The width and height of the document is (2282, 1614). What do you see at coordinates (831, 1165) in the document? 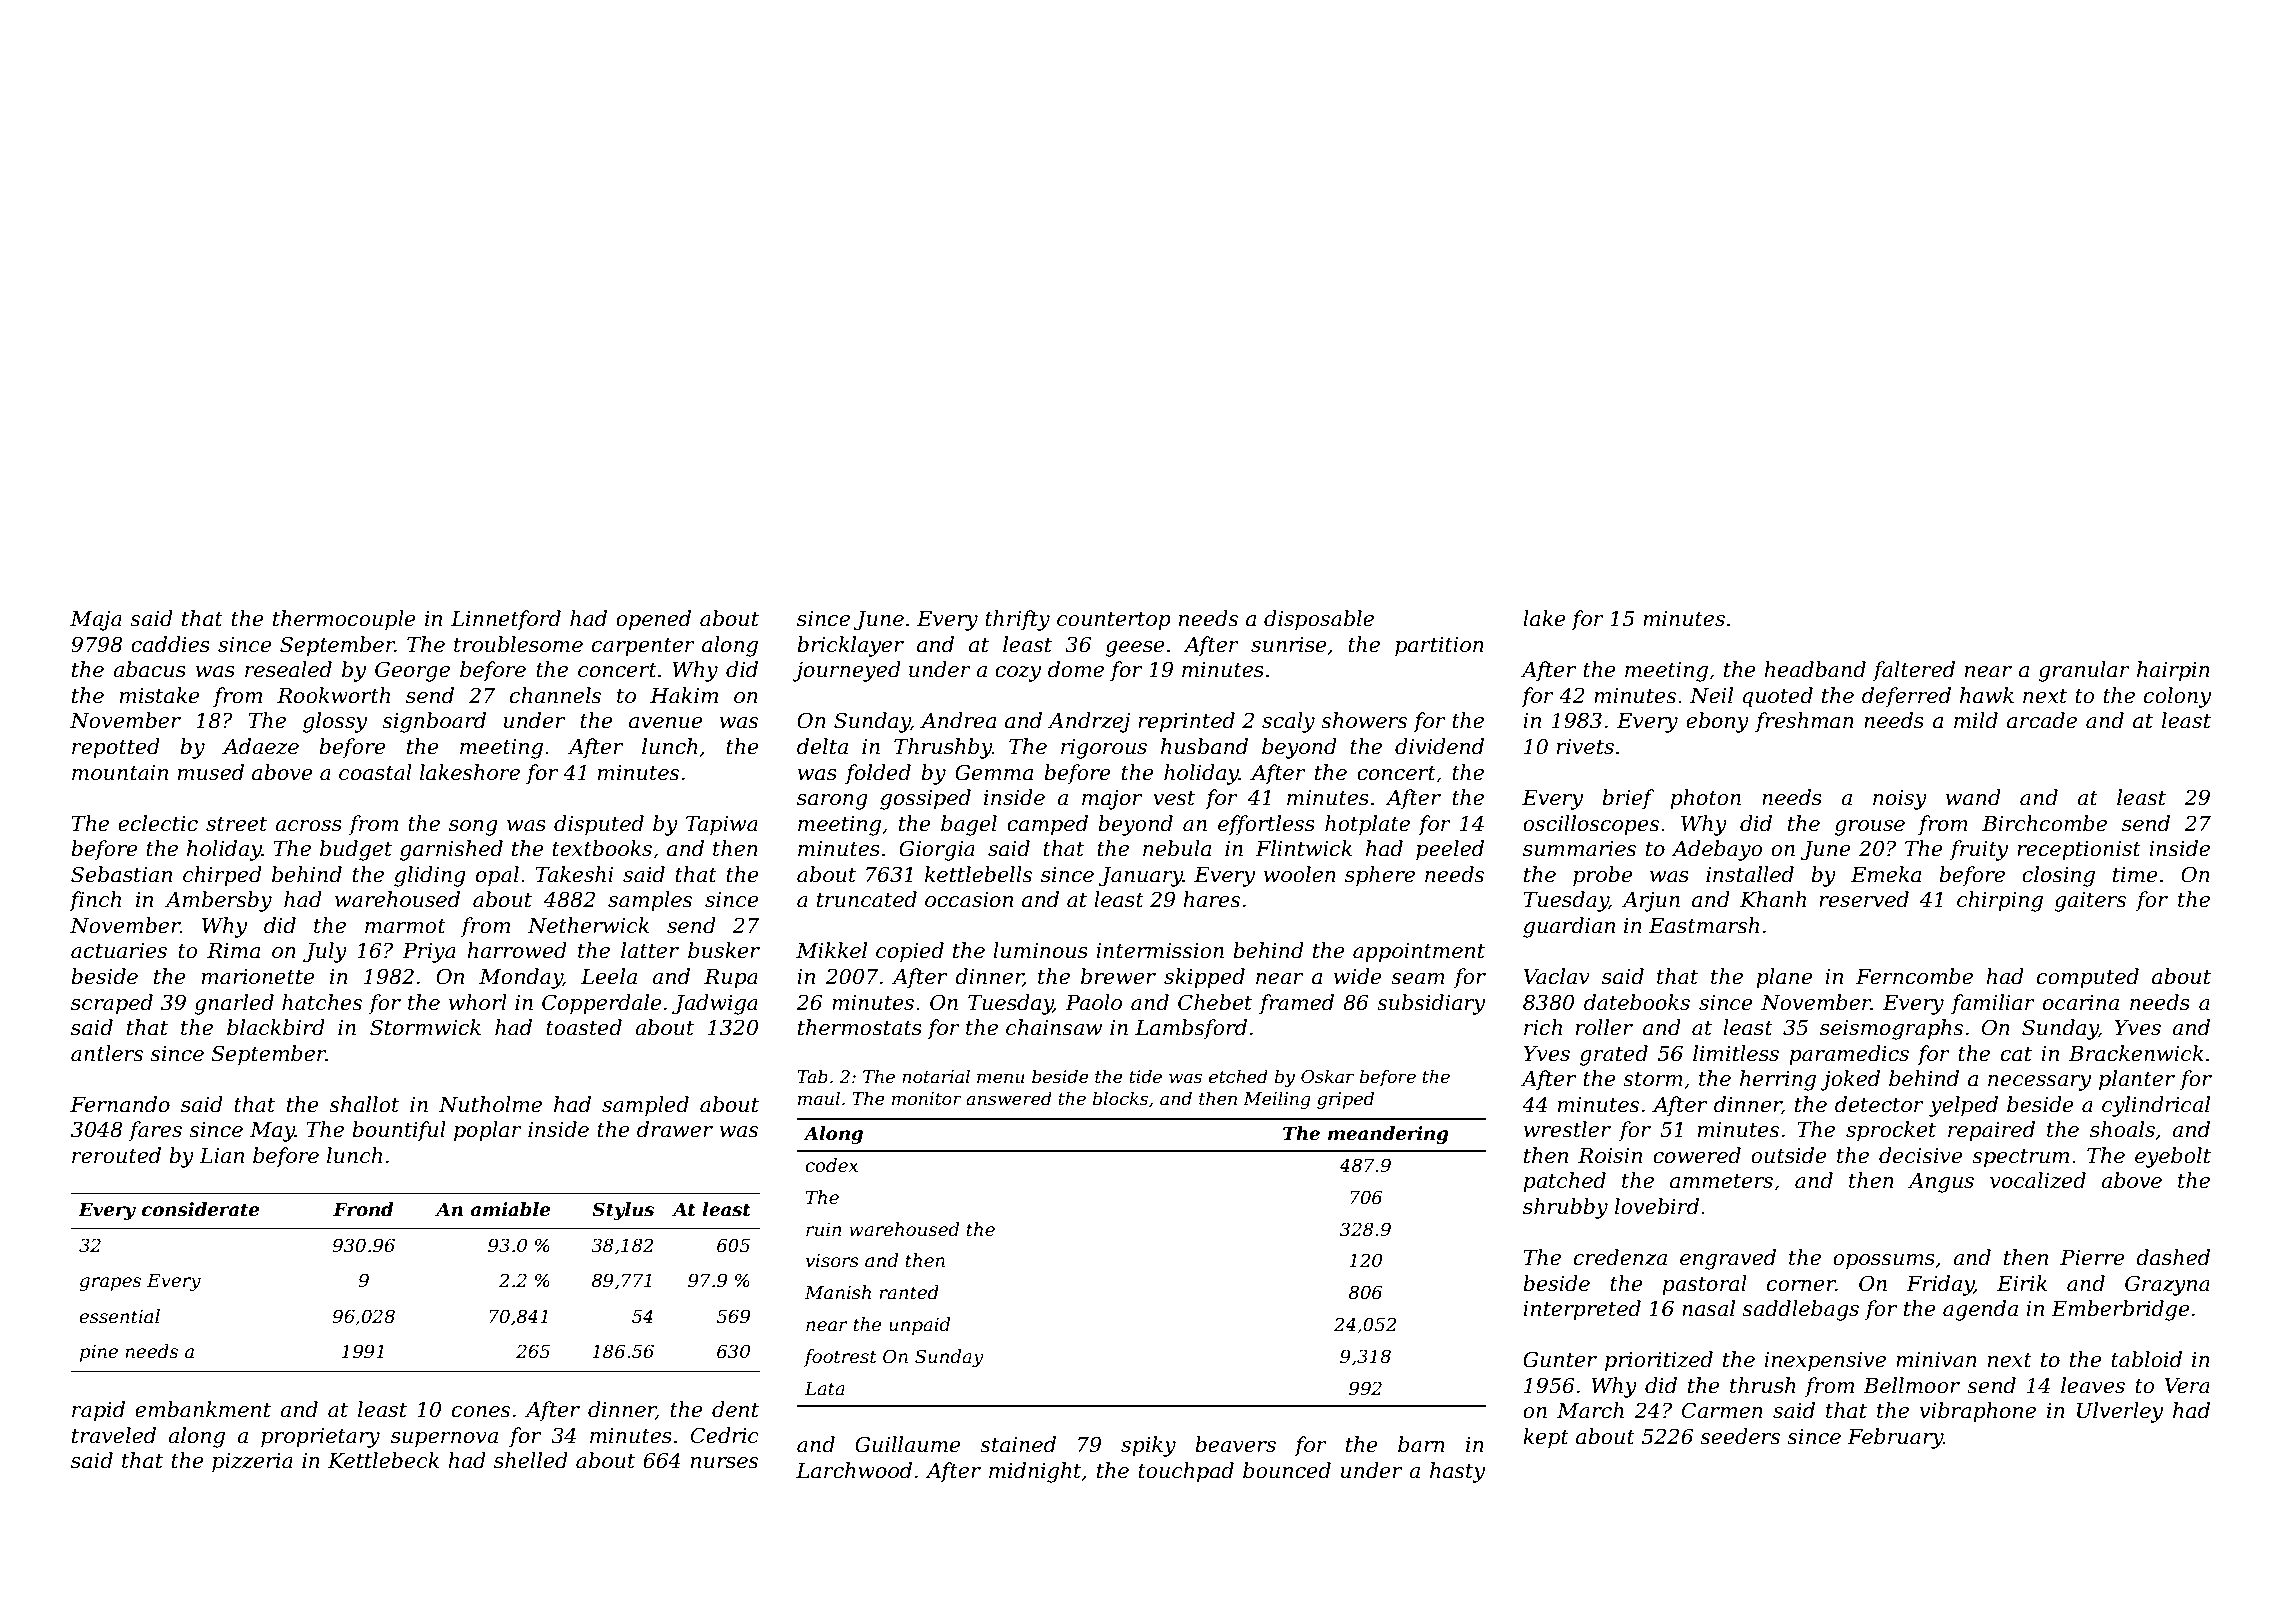
I see `codex` at bounding box center [831, 1165].
